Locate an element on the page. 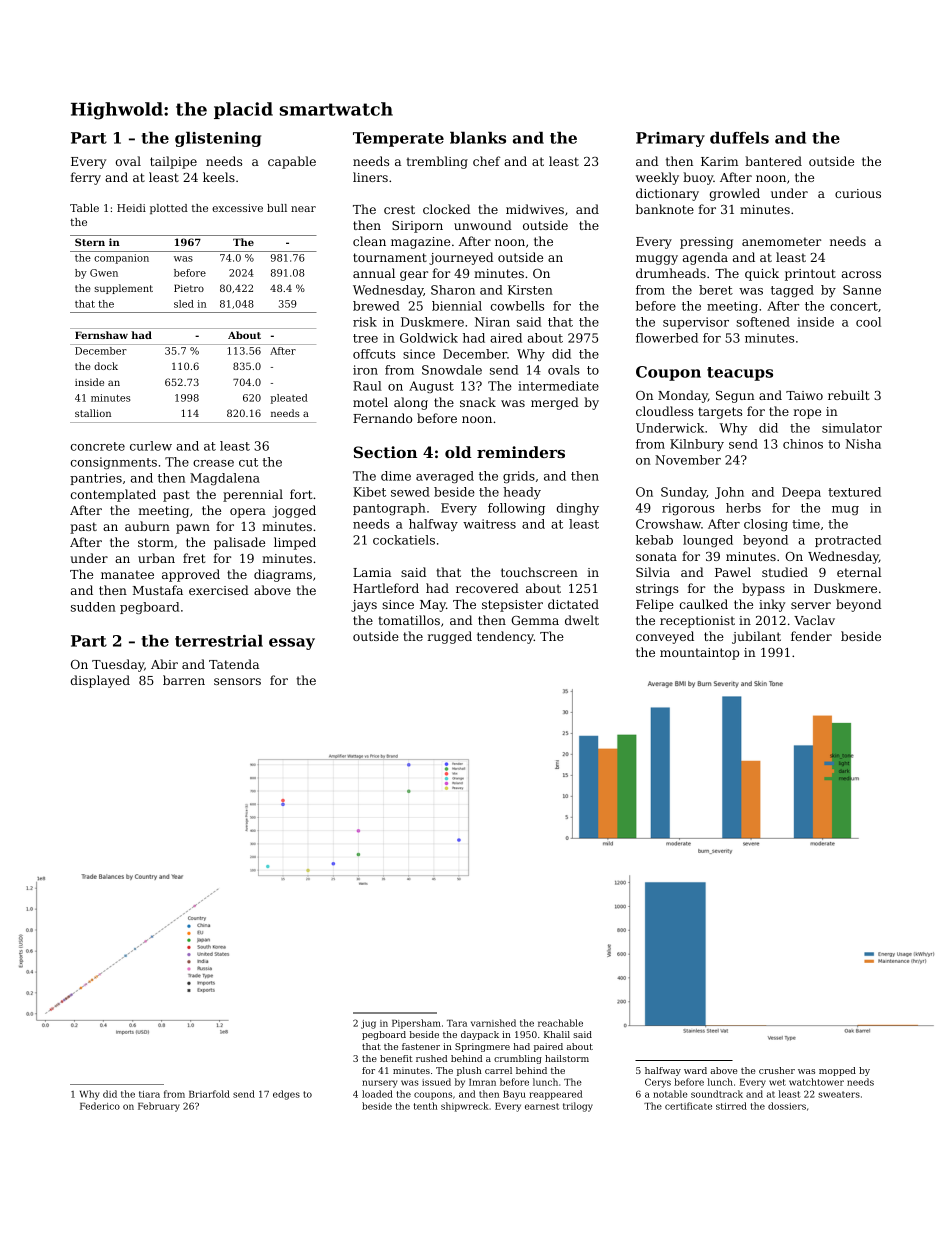 The image size is (952, 1233). perennial is located at coordinates (253, 495).
